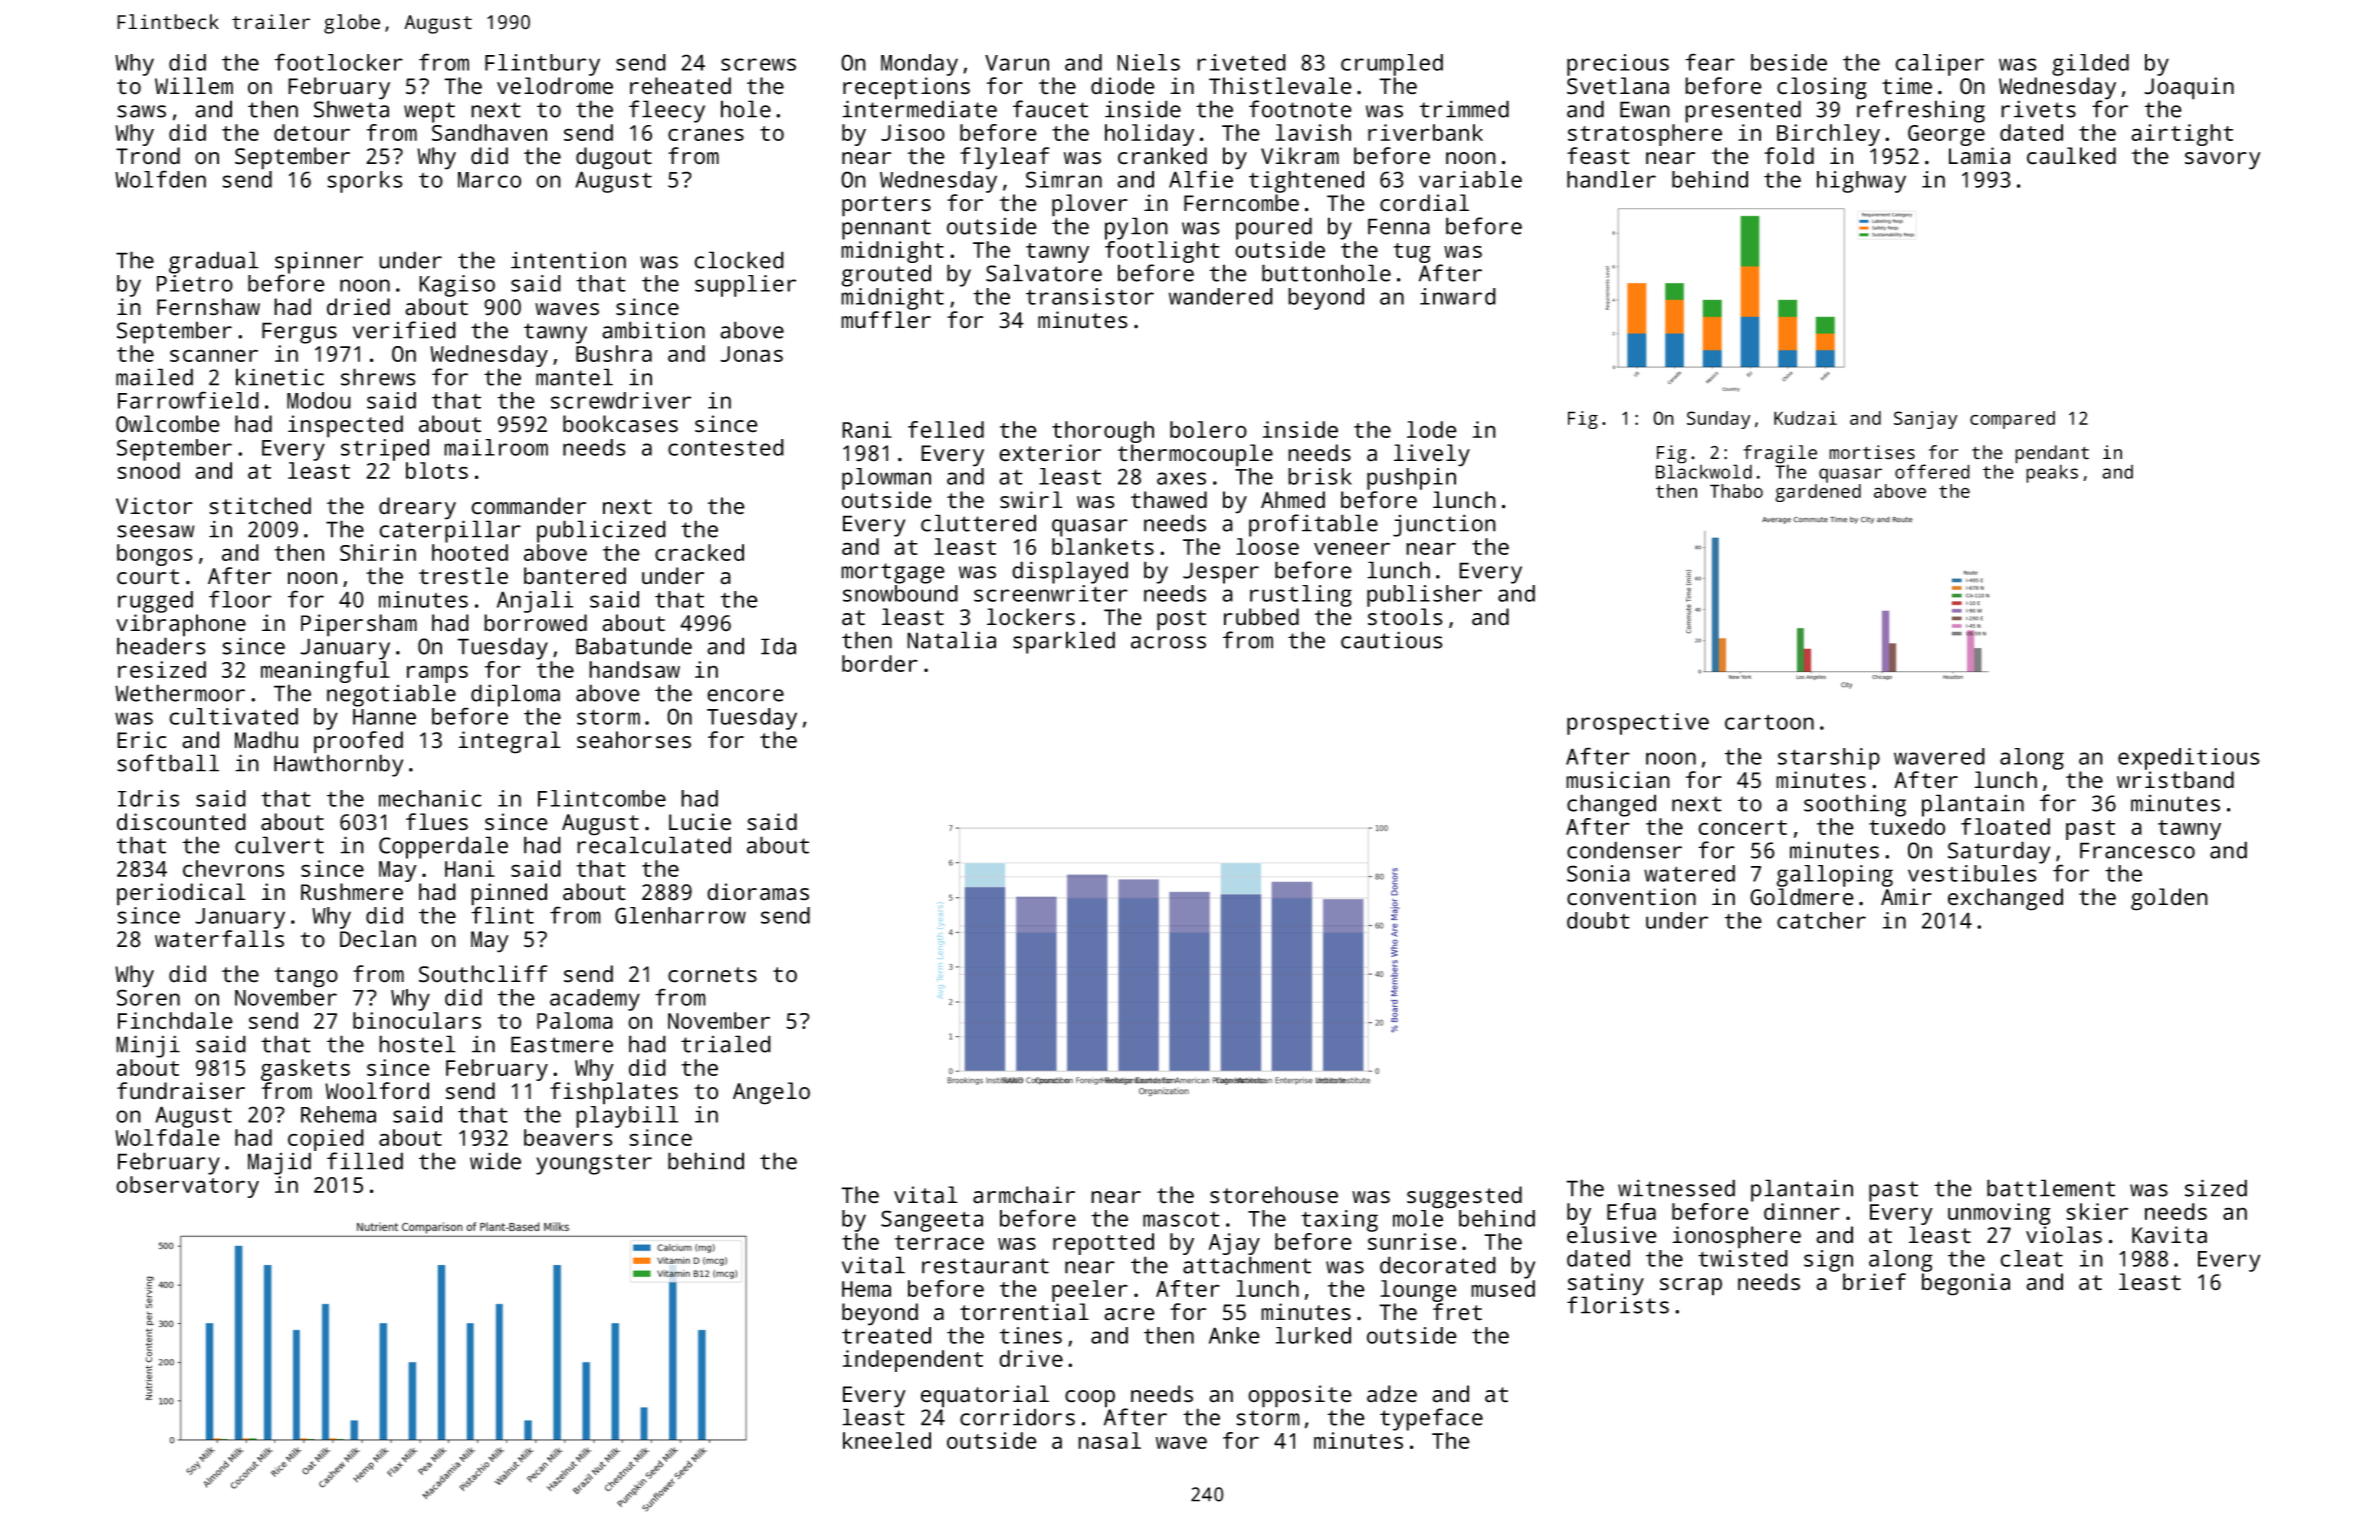 Image resolution: width=2380 pixels, height=1540 pixels. What do you see at coordinates (1241, 62) in the screenshot?
I see `riveted` at bounding box center [1241, 62].
